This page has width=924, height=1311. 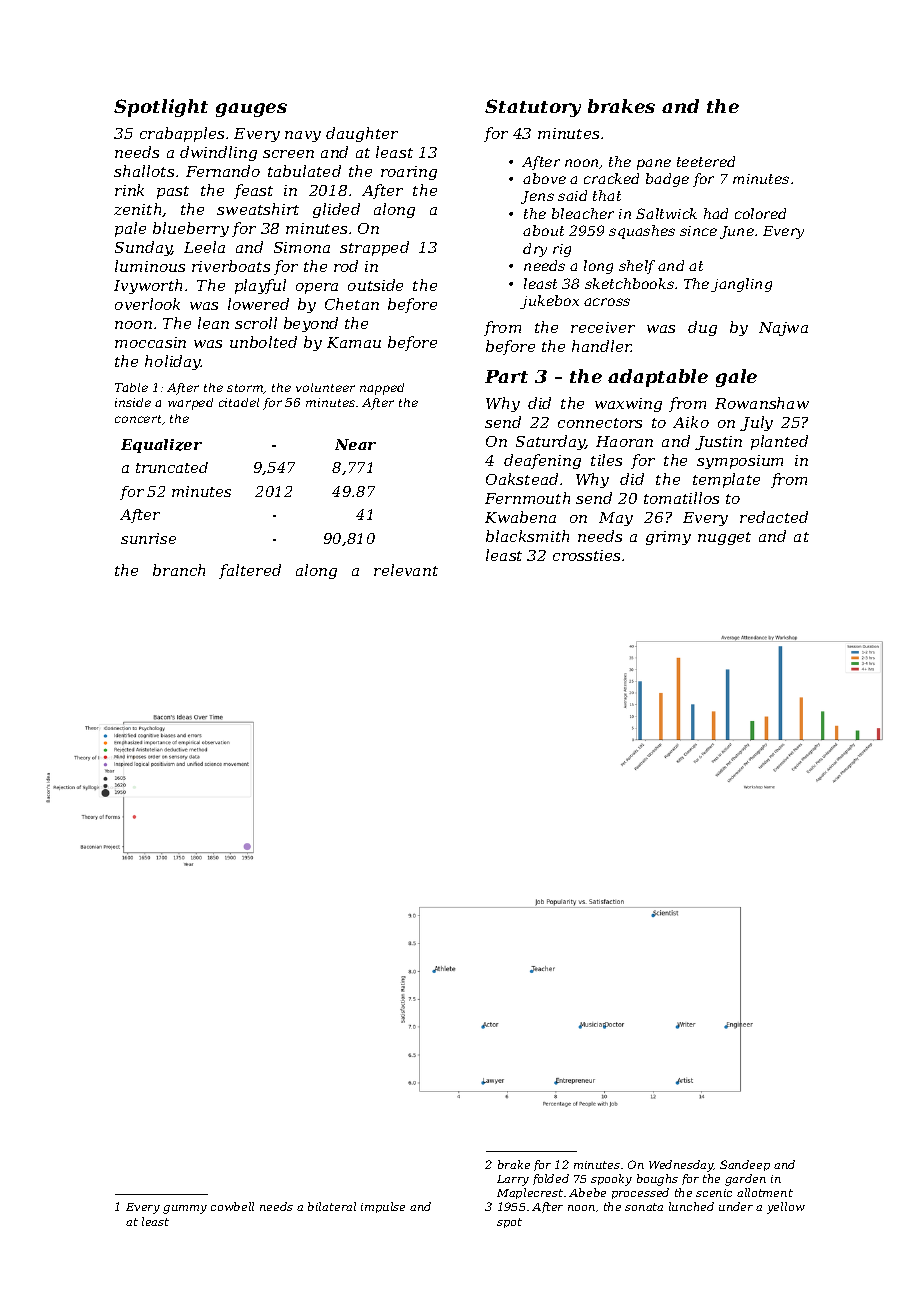 What do you see at coordinates (586, 555) in the page?
I see `crossties` at bounding box center [586, 555].
